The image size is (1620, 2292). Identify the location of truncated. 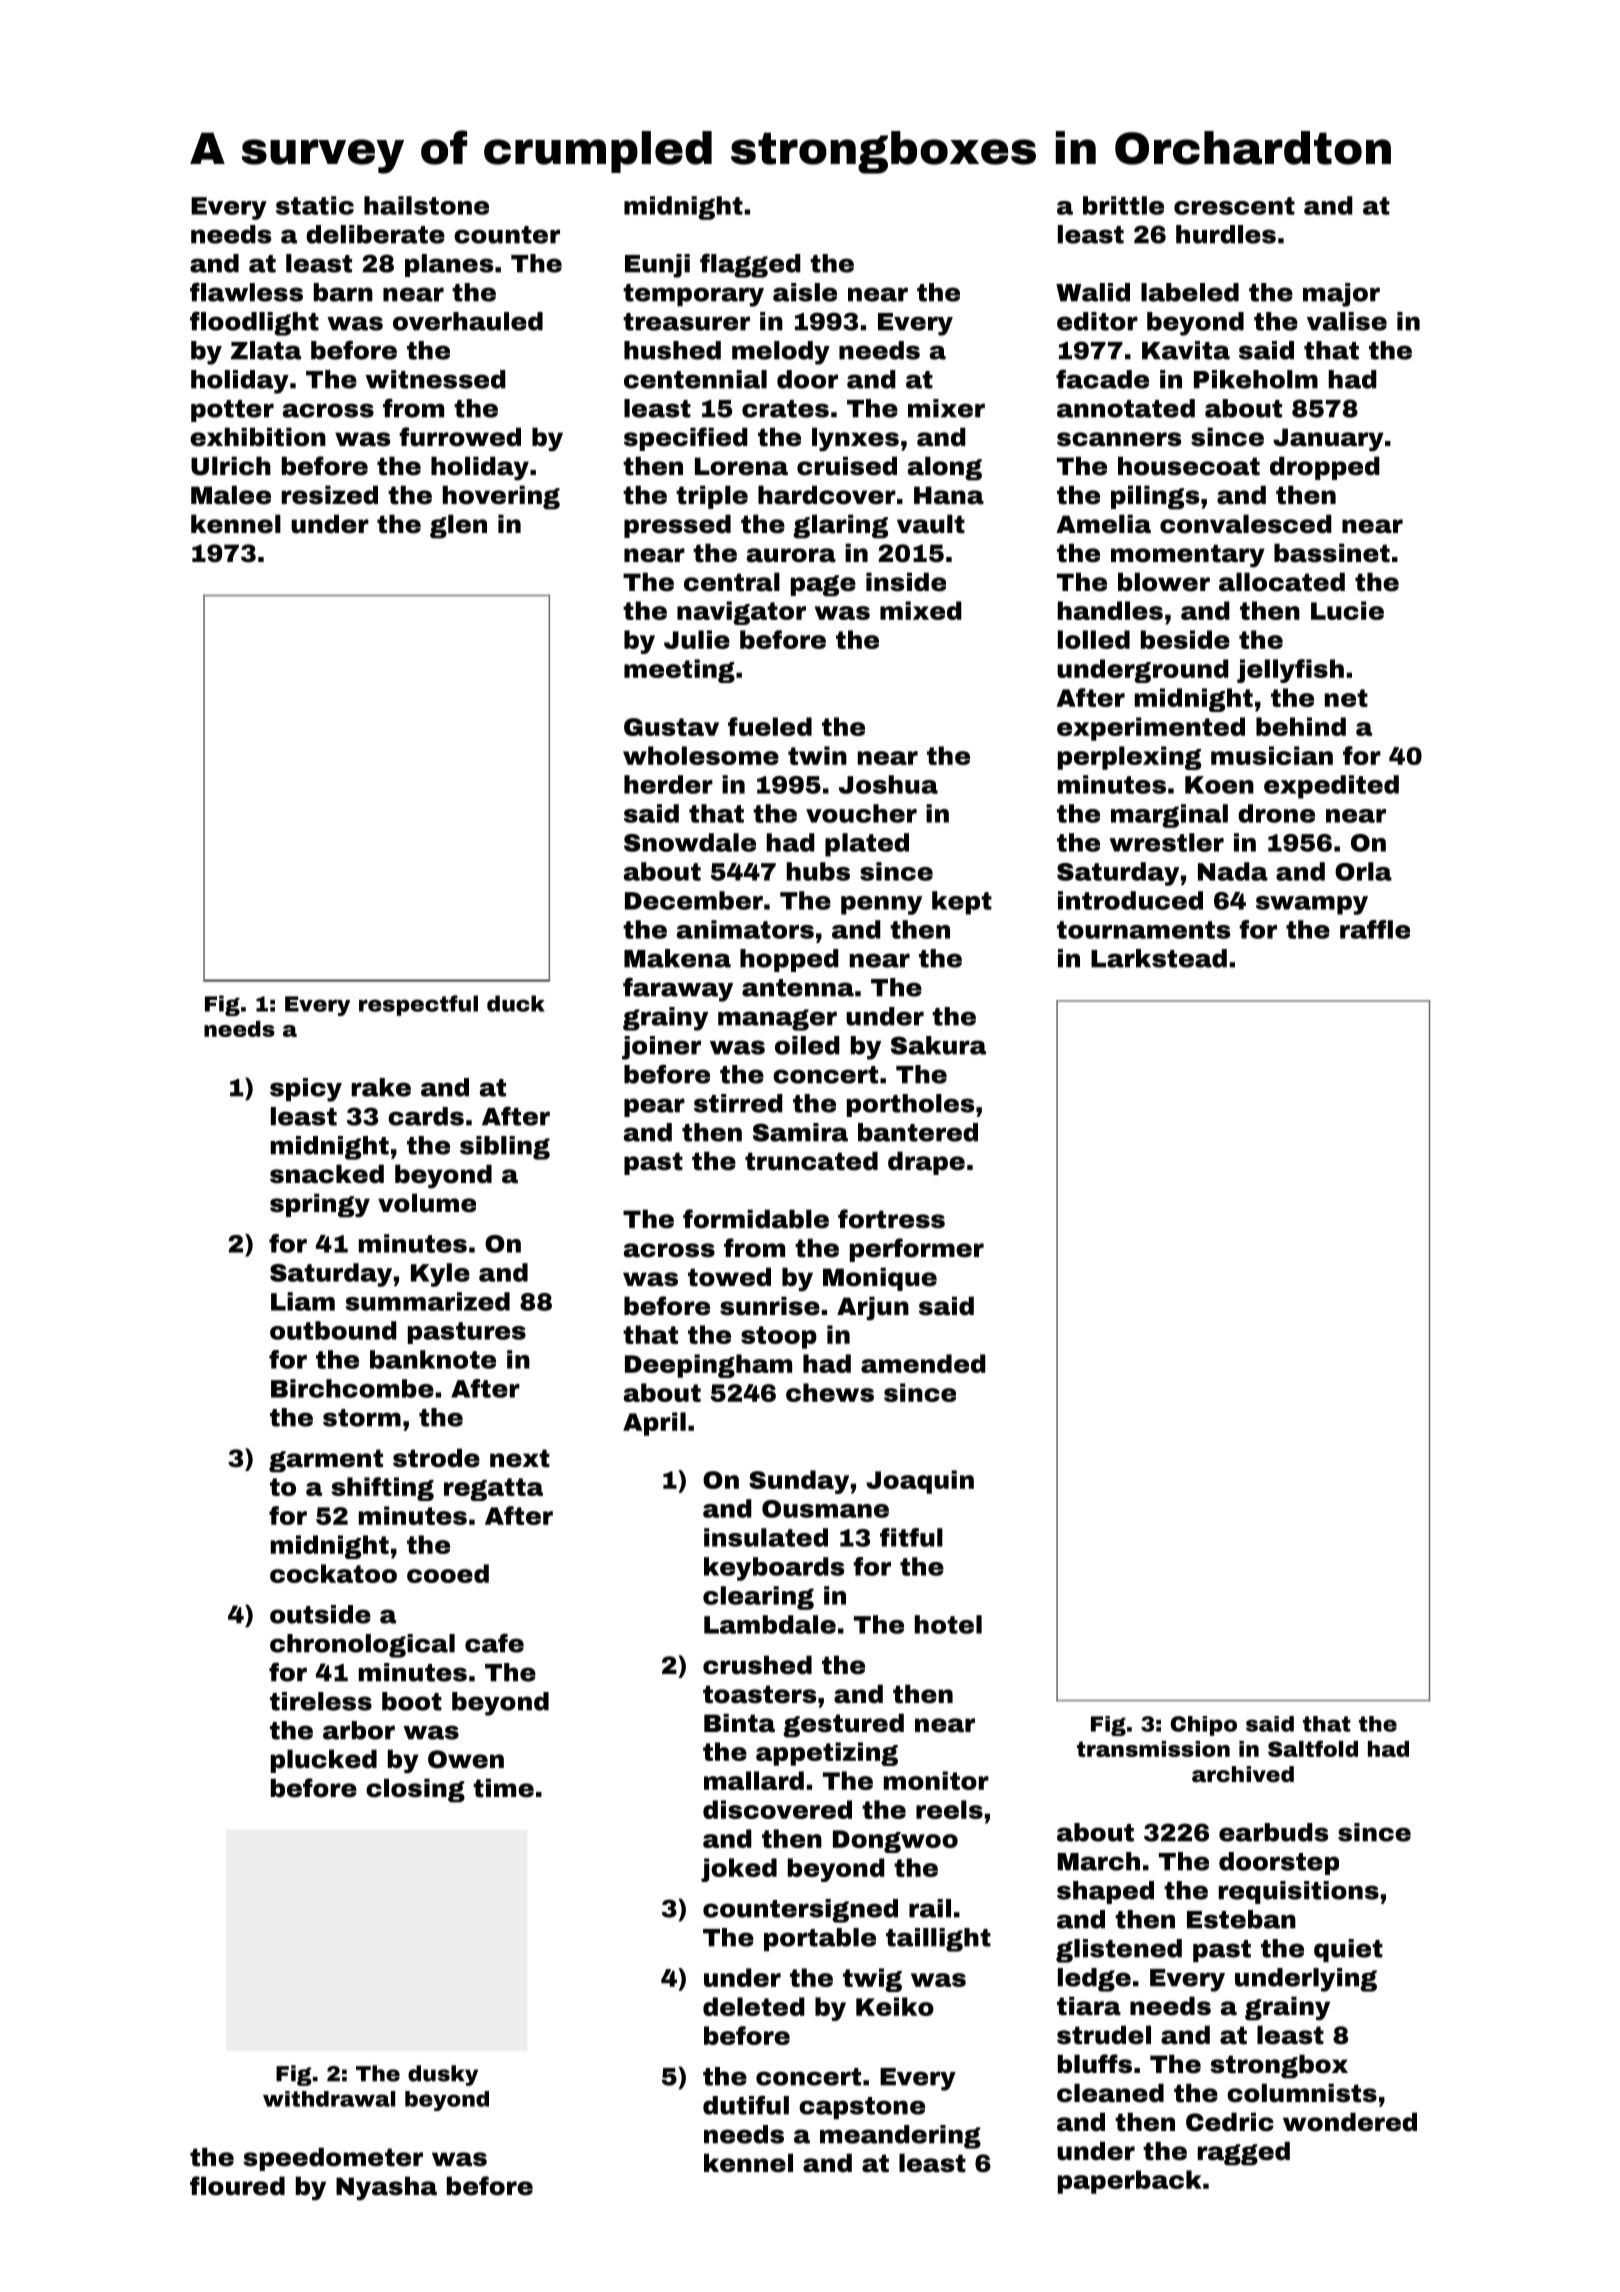
(811, 1161).
